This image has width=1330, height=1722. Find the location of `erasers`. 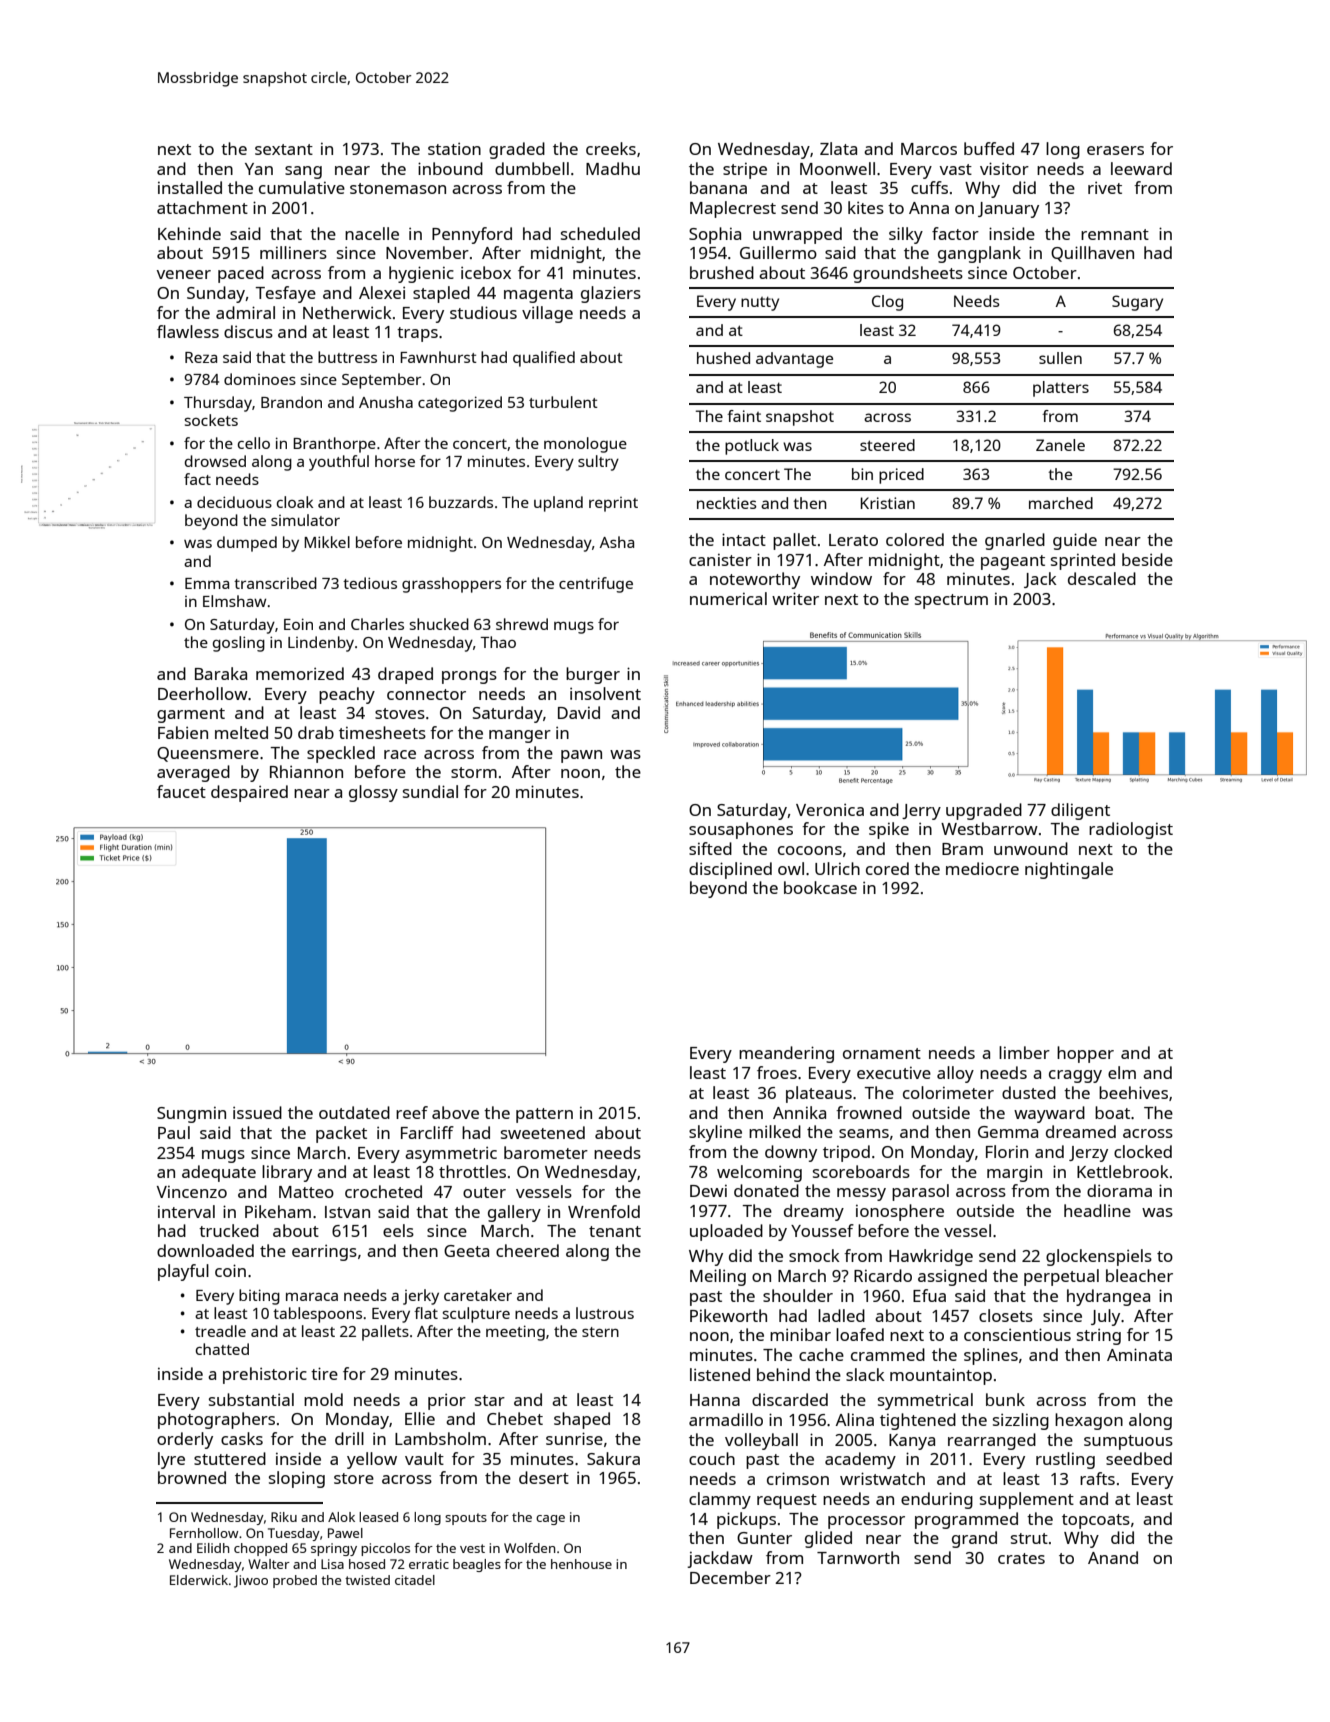

erasers is located at coordinates (1115, 150).
